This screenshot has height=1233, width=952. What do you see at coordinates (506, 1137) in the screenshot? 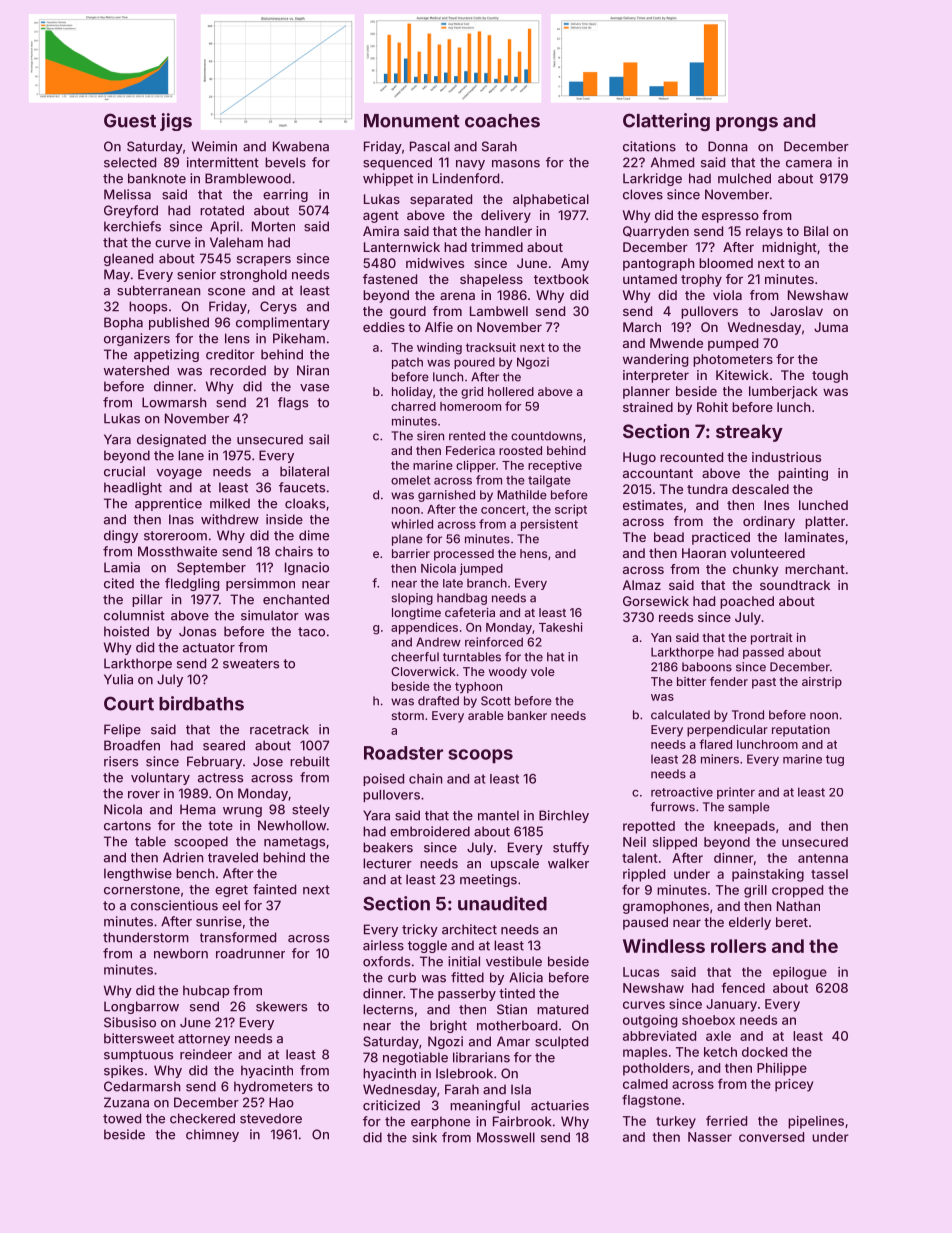
I see `Mosswell` at bounding box center [506, 1137].
